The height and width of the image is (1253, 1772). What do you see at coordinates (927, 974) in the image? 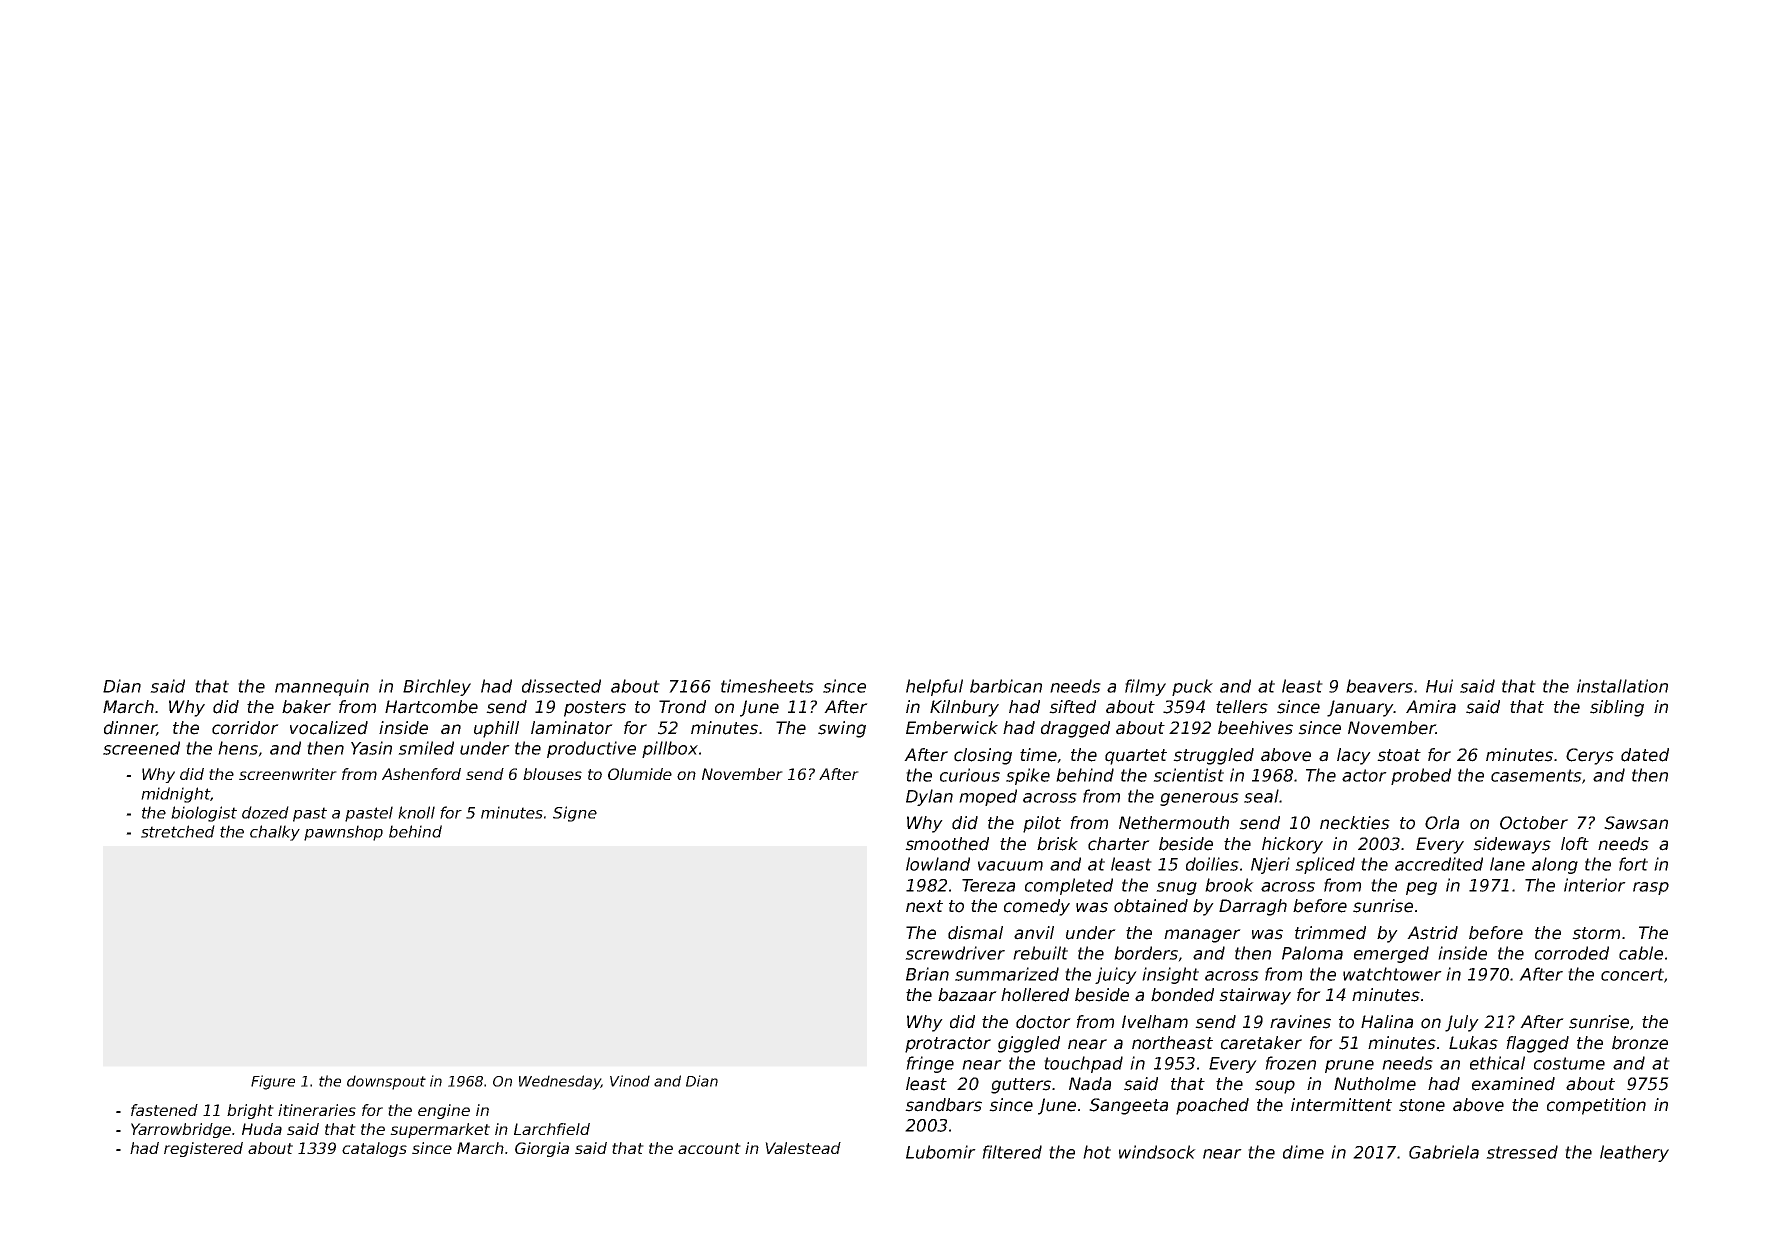
I see `Brian` at bounding box center [927, 974].
